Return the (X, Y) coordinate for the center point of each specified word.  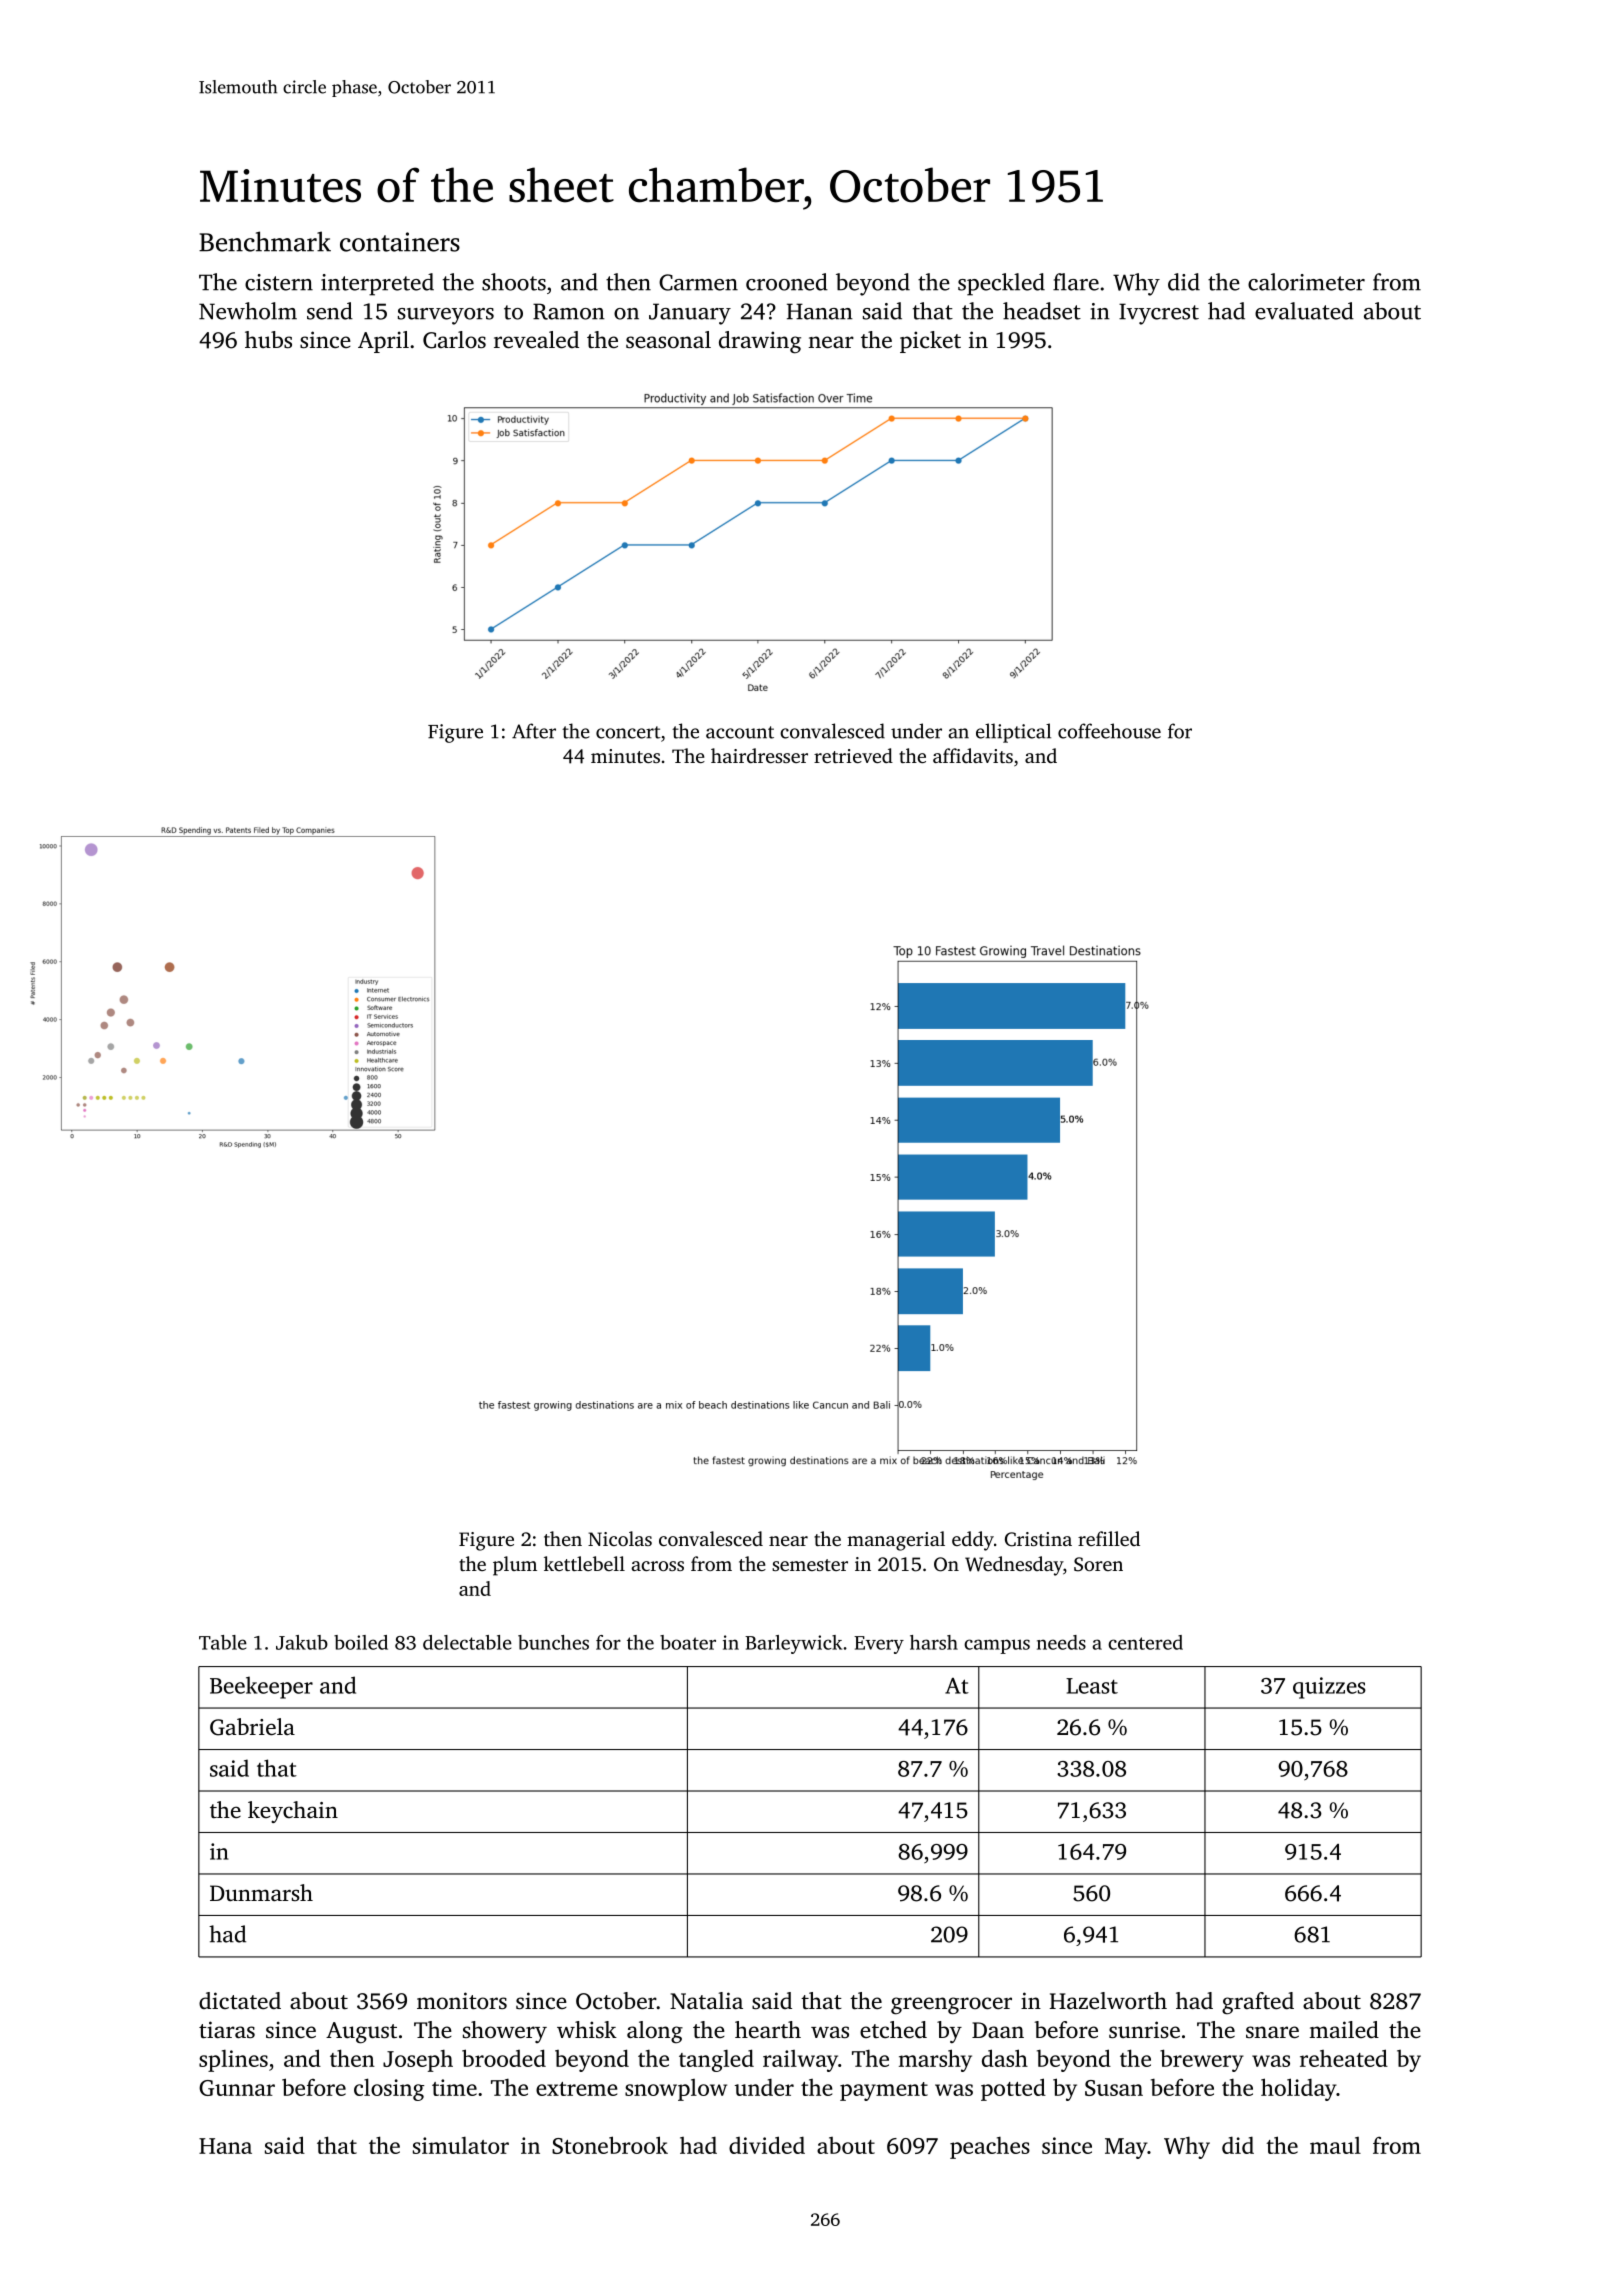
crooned (787, 282)
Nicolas (620, 1538)
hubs (268, 339)
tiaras (227, 2029)
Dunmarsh (261, 1892)
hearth (768, 2030)
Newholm (248, 311)
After (534, 731)
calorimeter (1306, 282)
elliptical (1013, 733)
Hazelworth (1108, 2001)
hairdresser (759, 755)
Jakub (302, 1642)
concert (628, 732)
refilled (1109, 1538)
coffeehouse (1109, 731)
